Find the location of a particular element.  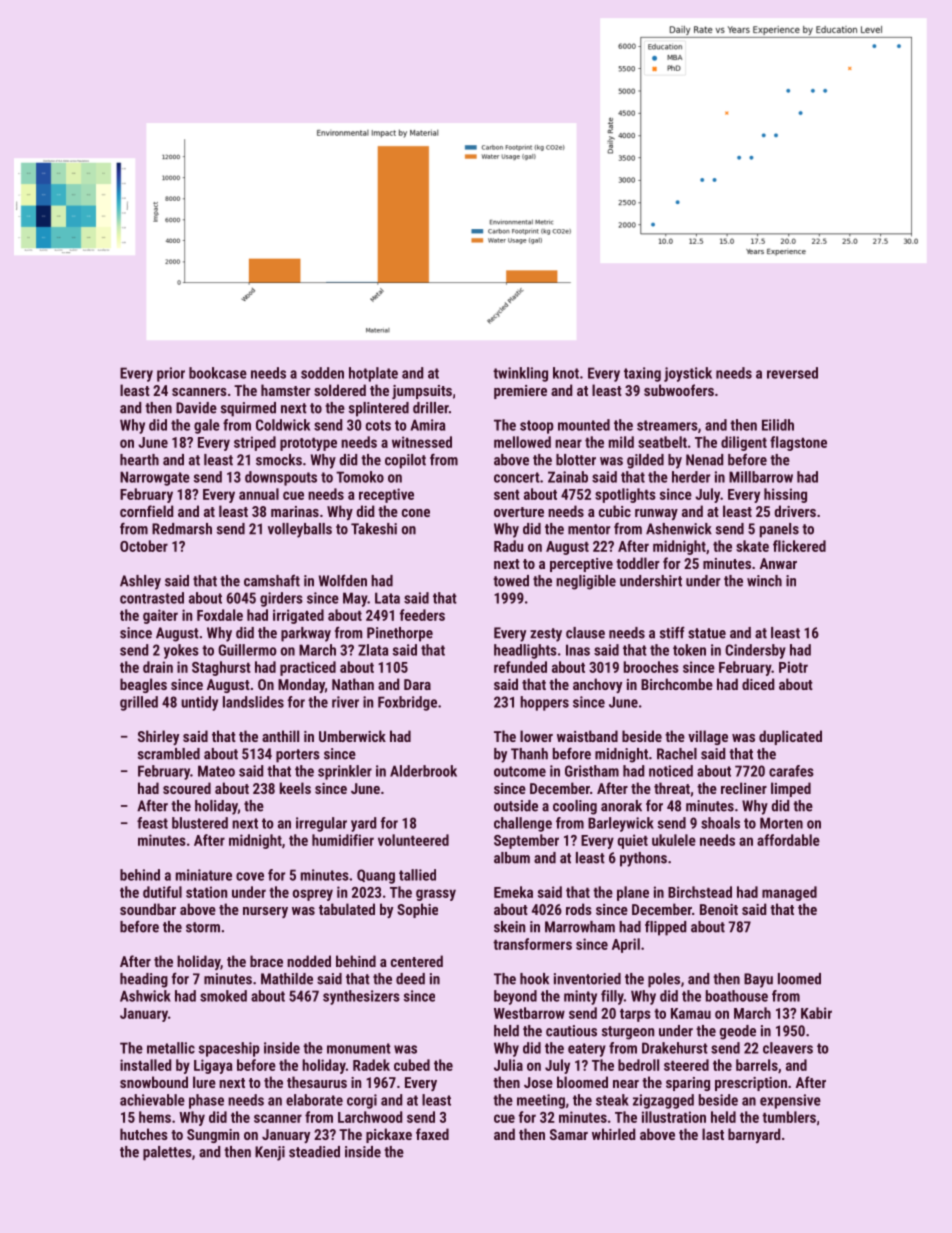

phase is located at coordinates (206, 1101).
